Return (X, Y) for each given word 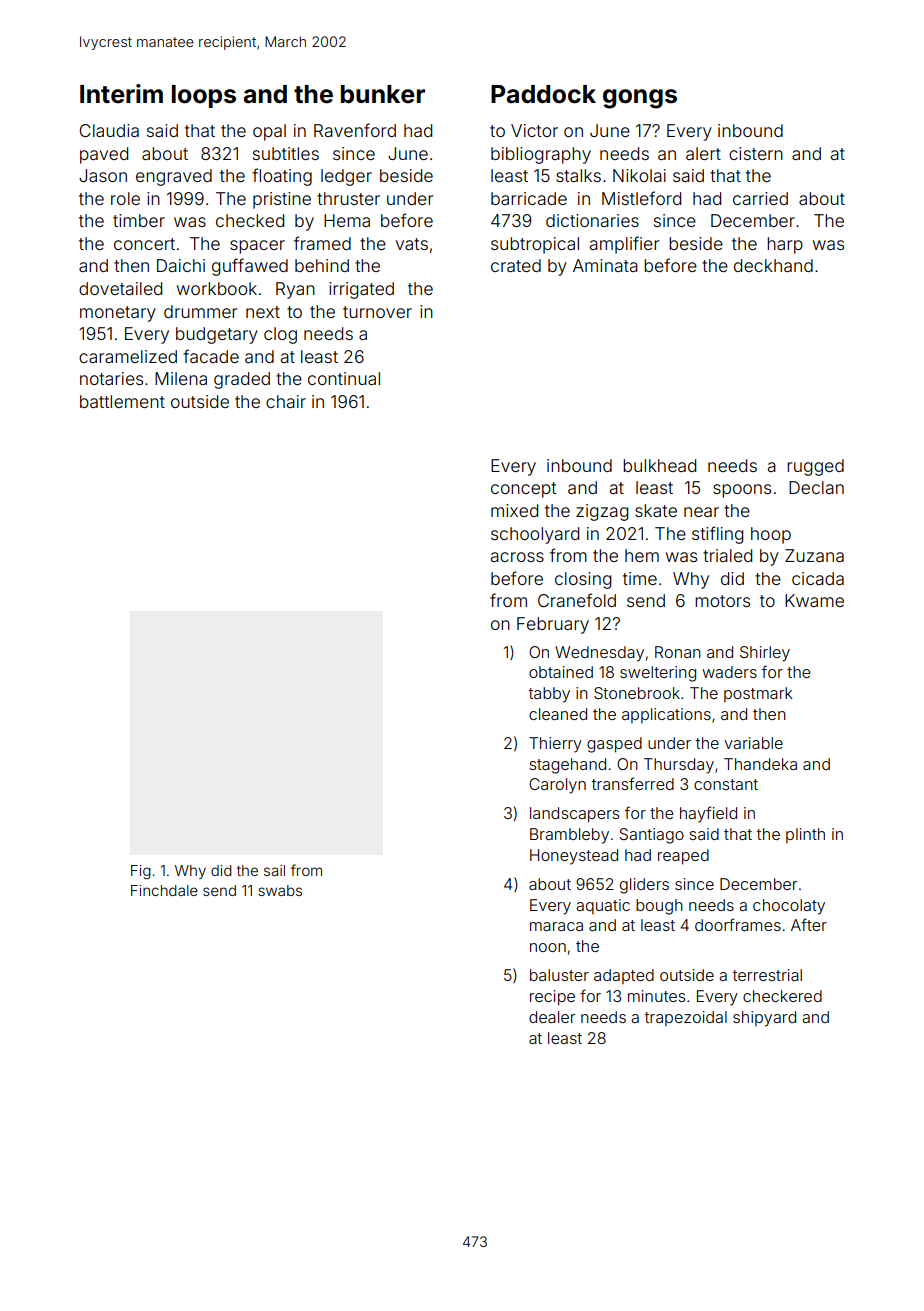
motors (722, 601)
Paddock (543, 94)
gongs (640, 99)
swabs (280, 890)
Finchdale (164, 890)
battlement (122, 401)
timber (139, 220)
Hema (347, 220)
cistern (756, 153)
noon (548, 947)
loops (204, 96)
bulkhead (659, 465)
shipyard (764, 1019)
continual (344, 378)
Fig (141, 872)
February (553, 625)
